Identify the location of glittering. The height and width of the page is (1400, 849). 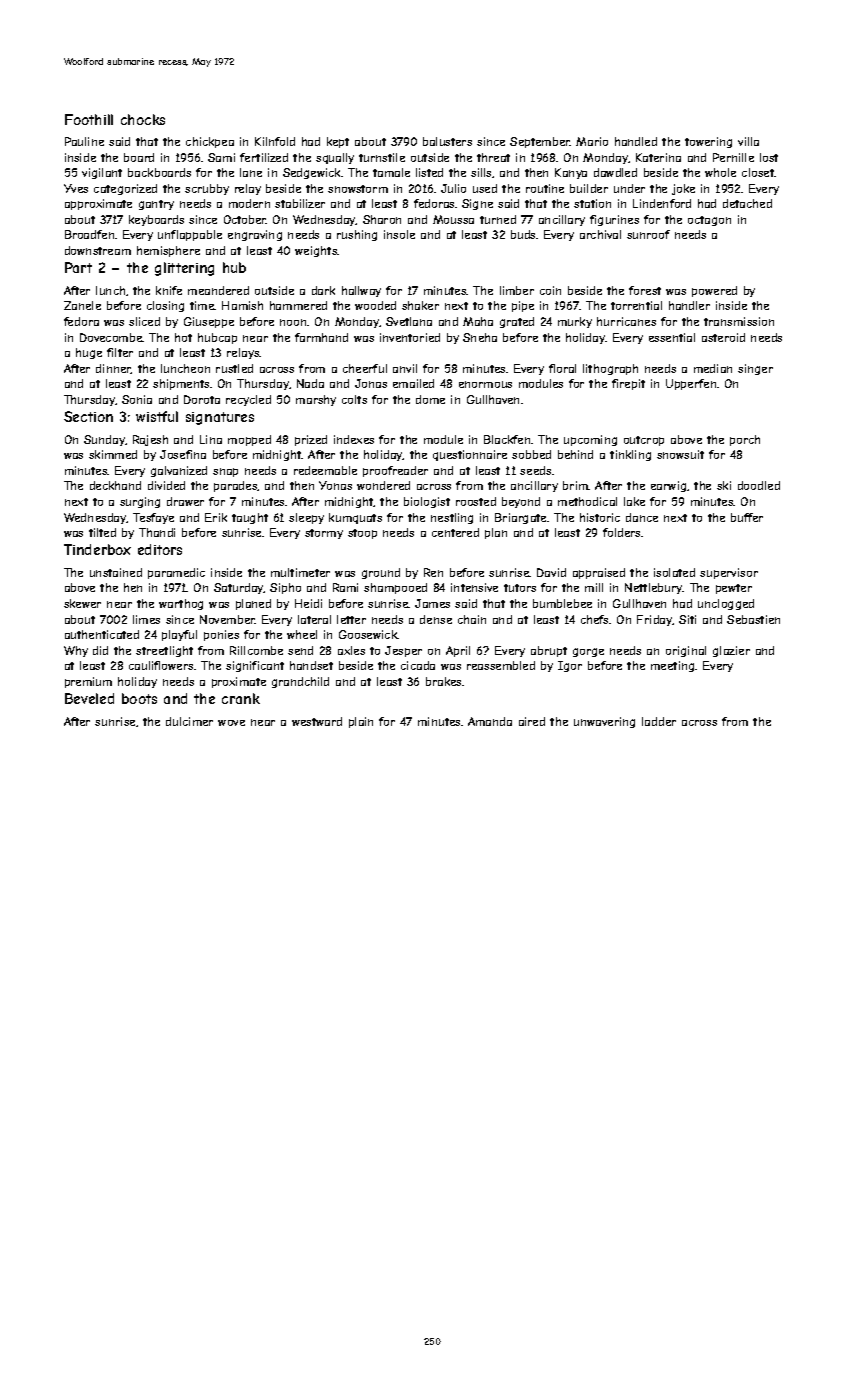
(184, 269).
